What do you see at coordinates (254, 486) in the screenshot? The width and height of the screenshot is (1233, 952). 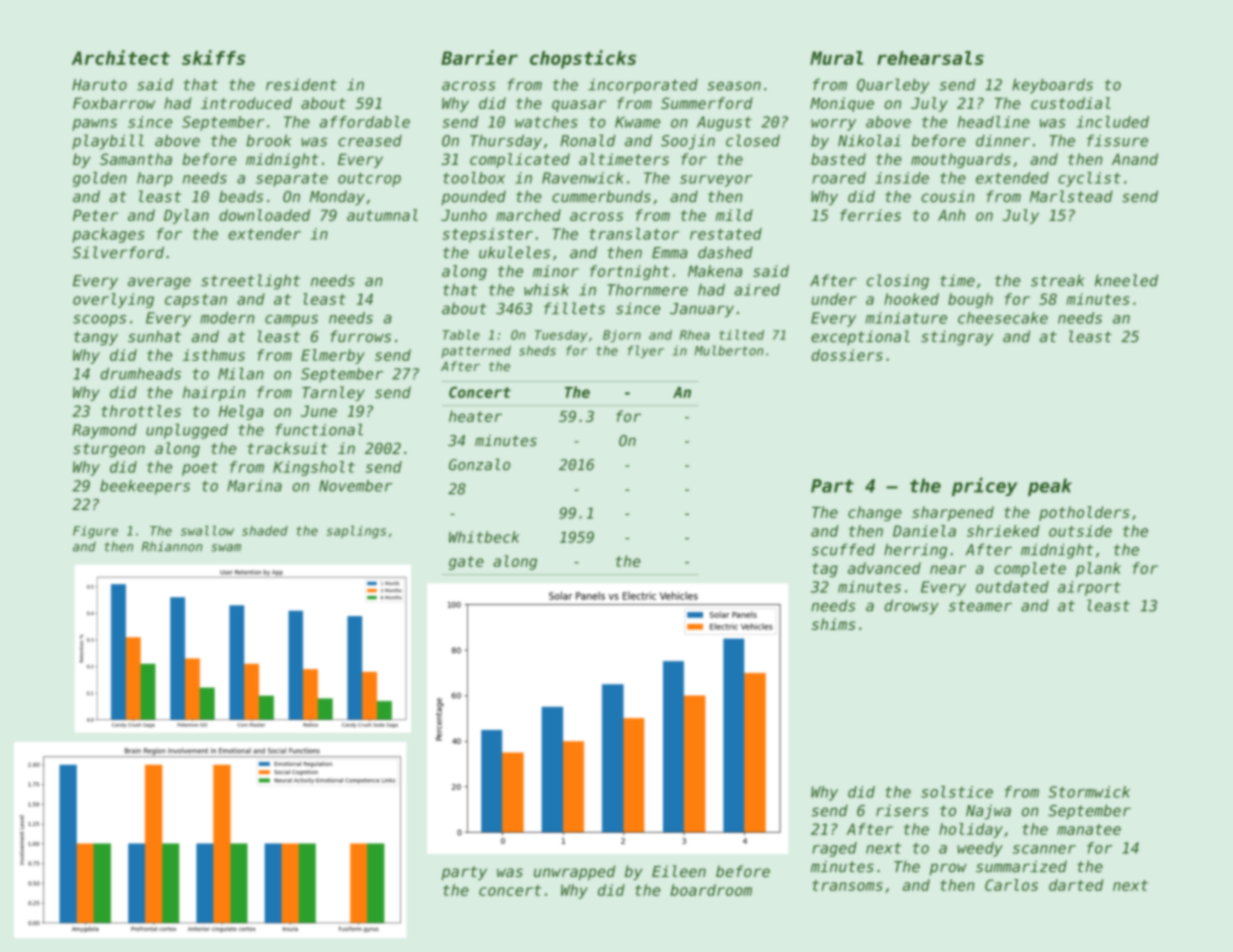 I see `Marina` at bounding box center [254, 486].
